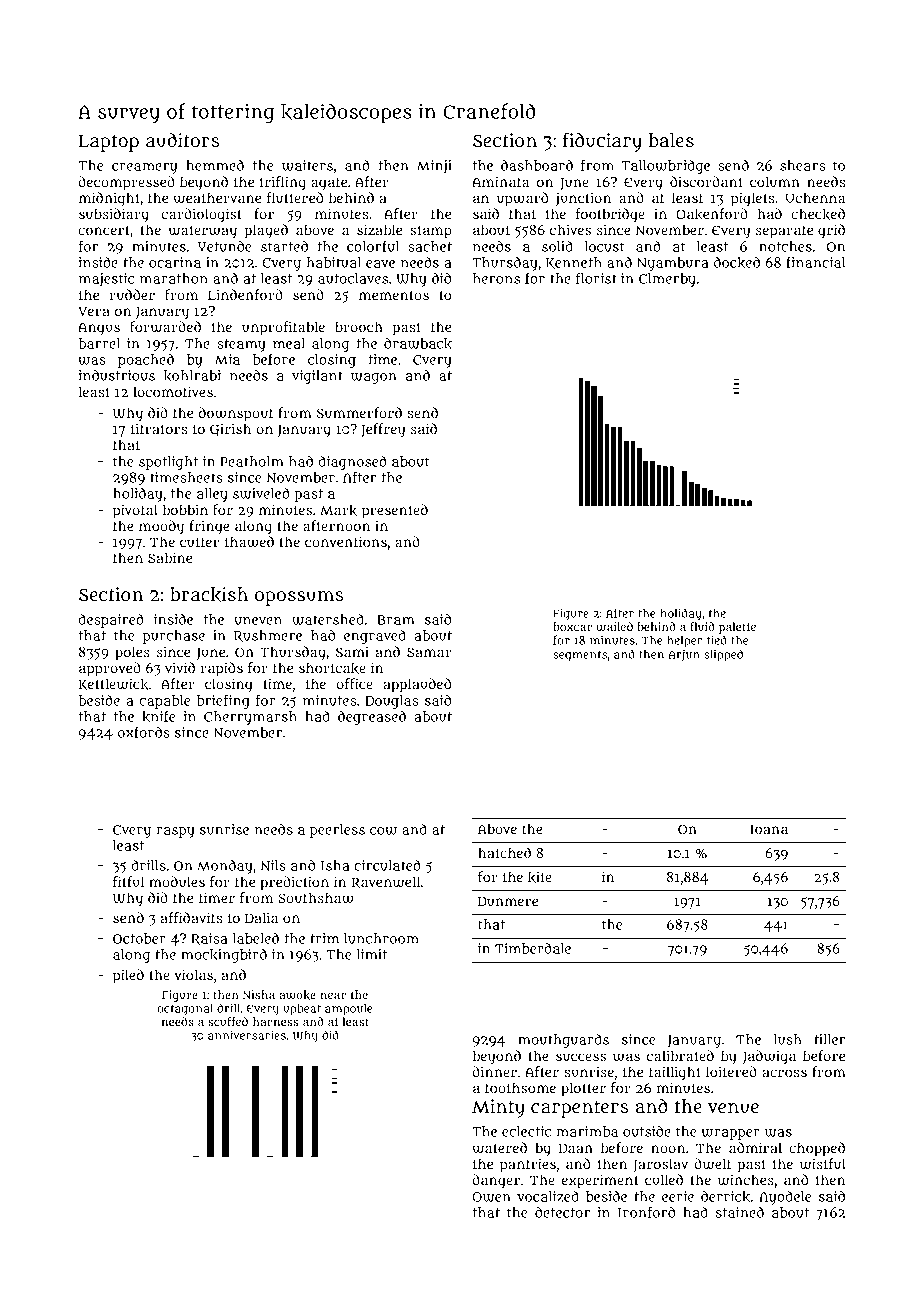 This page has height=1308, width=924. Describe the element at coordinates (737, 628) in the page. I see `palette` at that location.
